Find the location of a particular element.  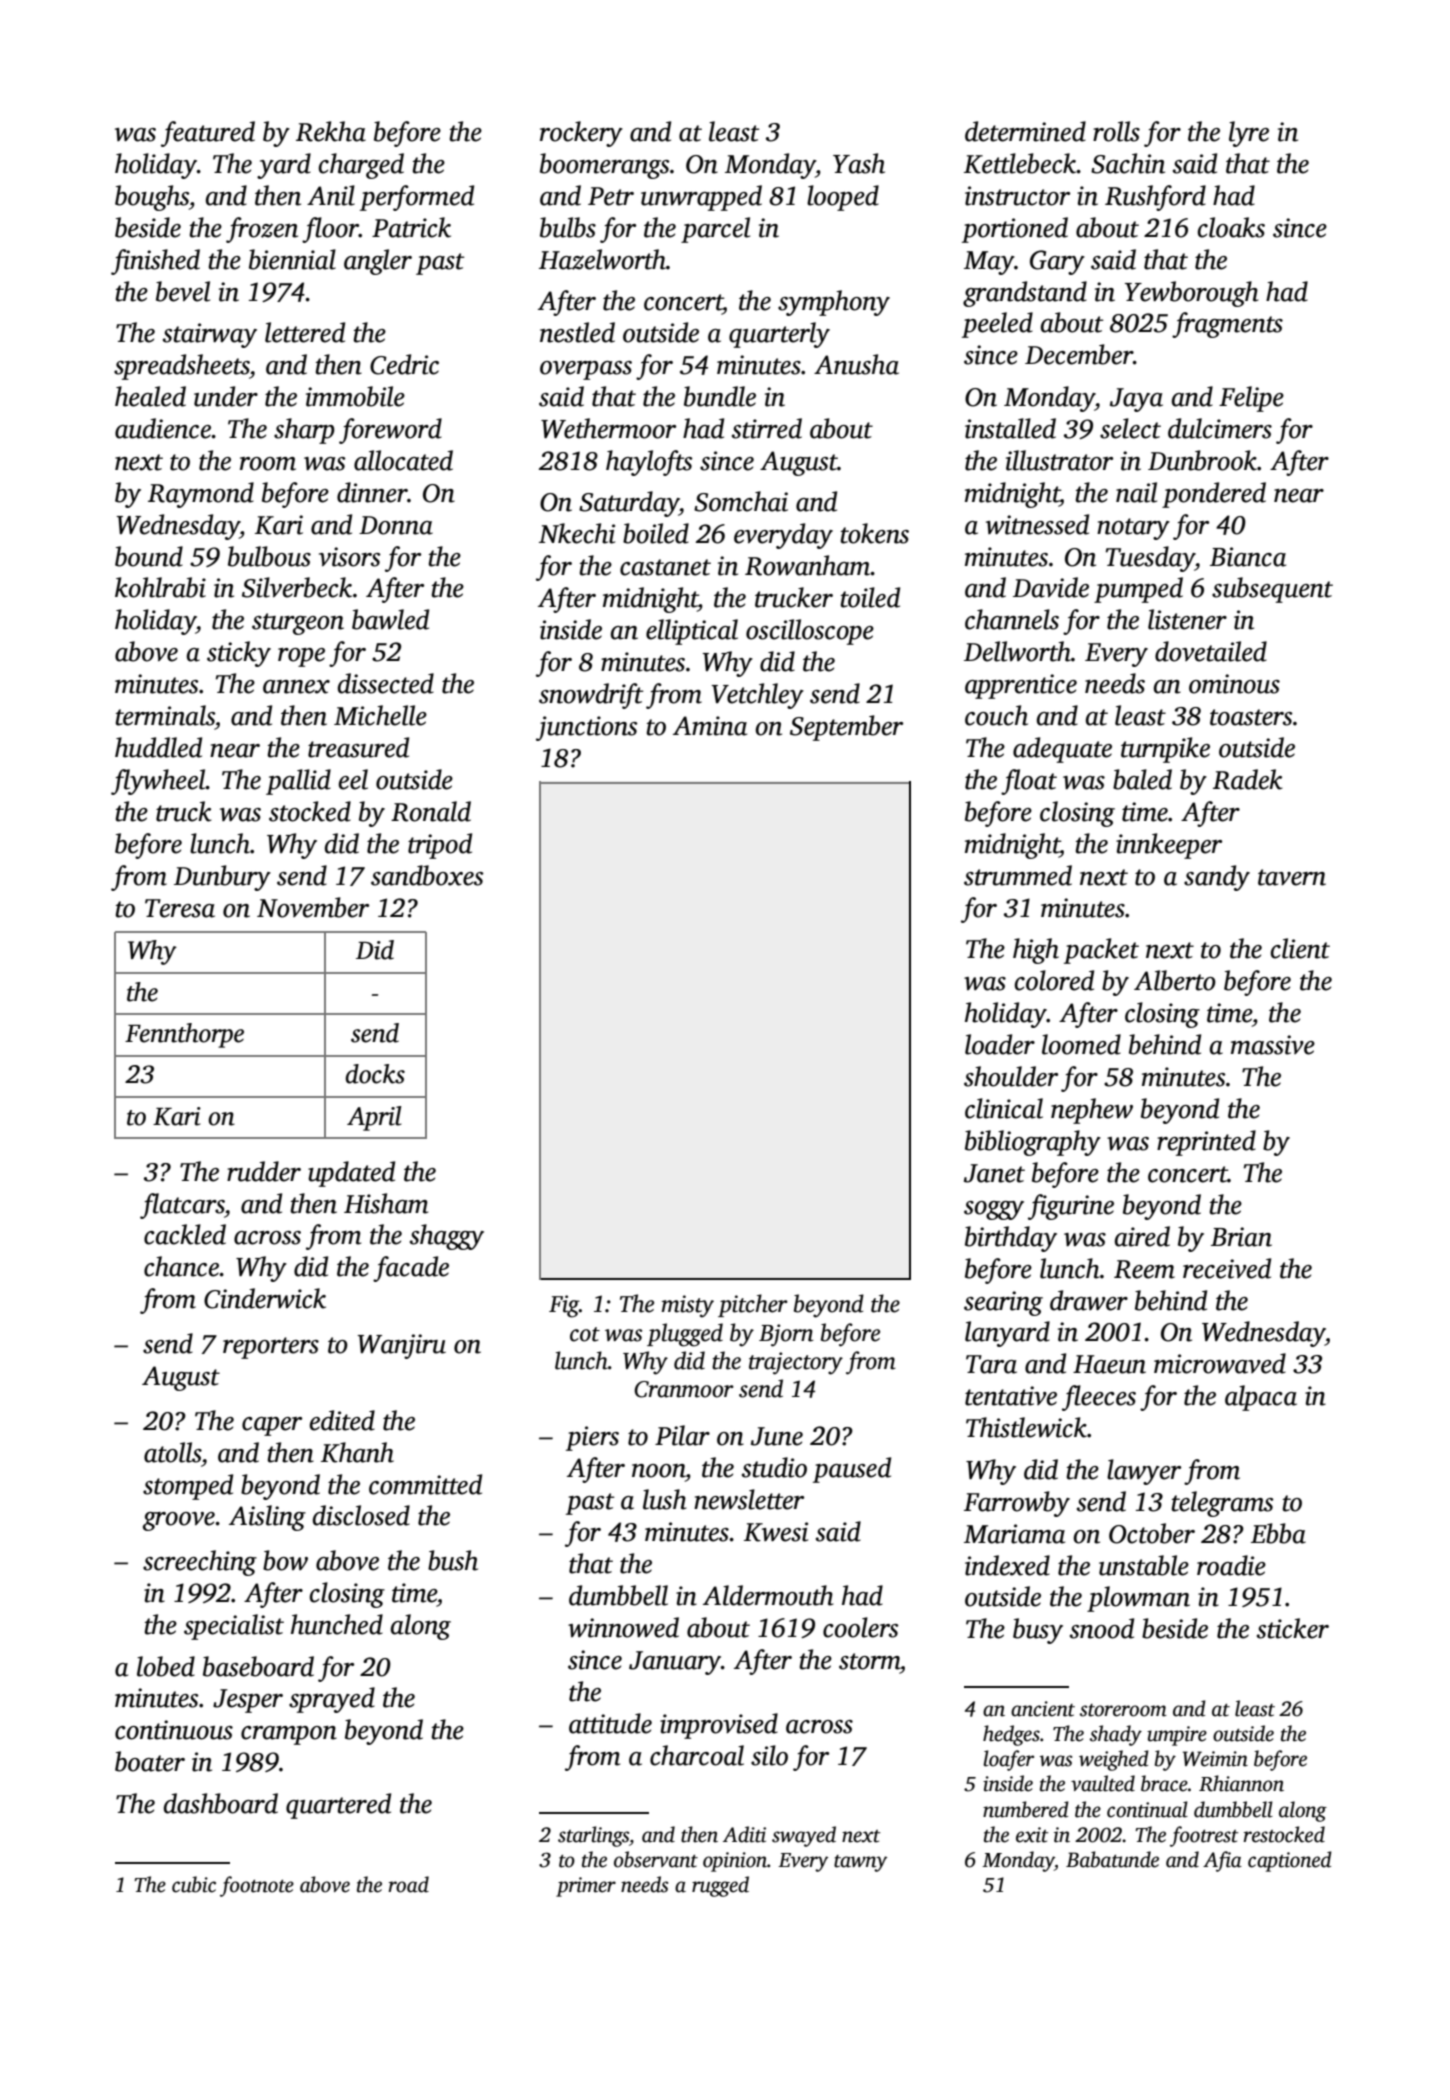

tavern is located at coordinates (1292, 877).
